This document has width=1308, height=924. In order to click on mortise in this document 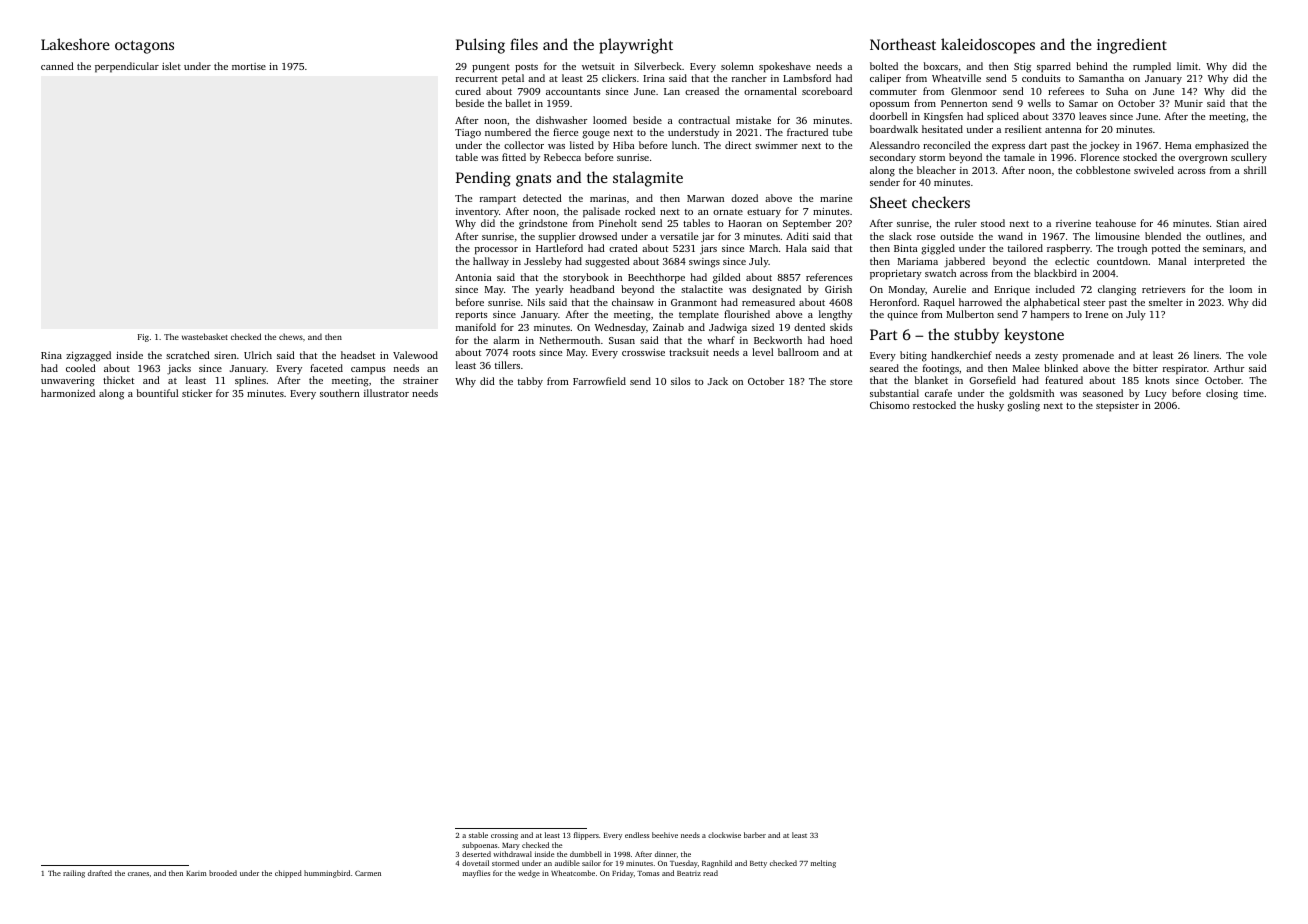, I will do `click(249, 66)`.
